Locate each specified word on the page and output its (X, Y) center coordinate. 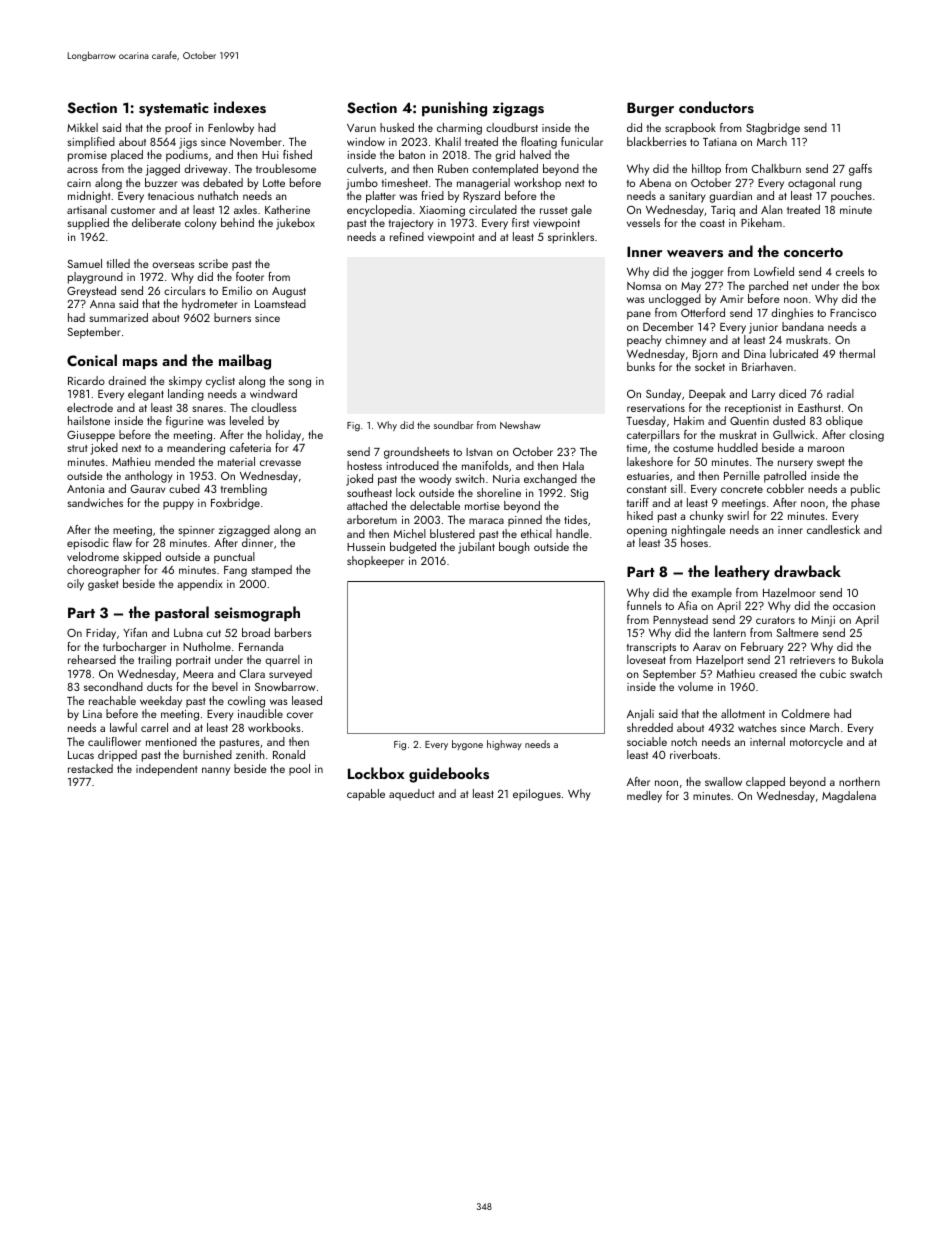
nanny (216, 771)
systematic (174, 109)
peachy (644, 341)
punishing (454, 109)
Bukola (867, 659)
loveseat (646, 659)
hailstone (89, 420)
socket (710, 366)
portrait (193, 661)
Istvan (479, 452)
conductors (716, 107)
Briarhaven (767, 366)
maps (140, 364)
